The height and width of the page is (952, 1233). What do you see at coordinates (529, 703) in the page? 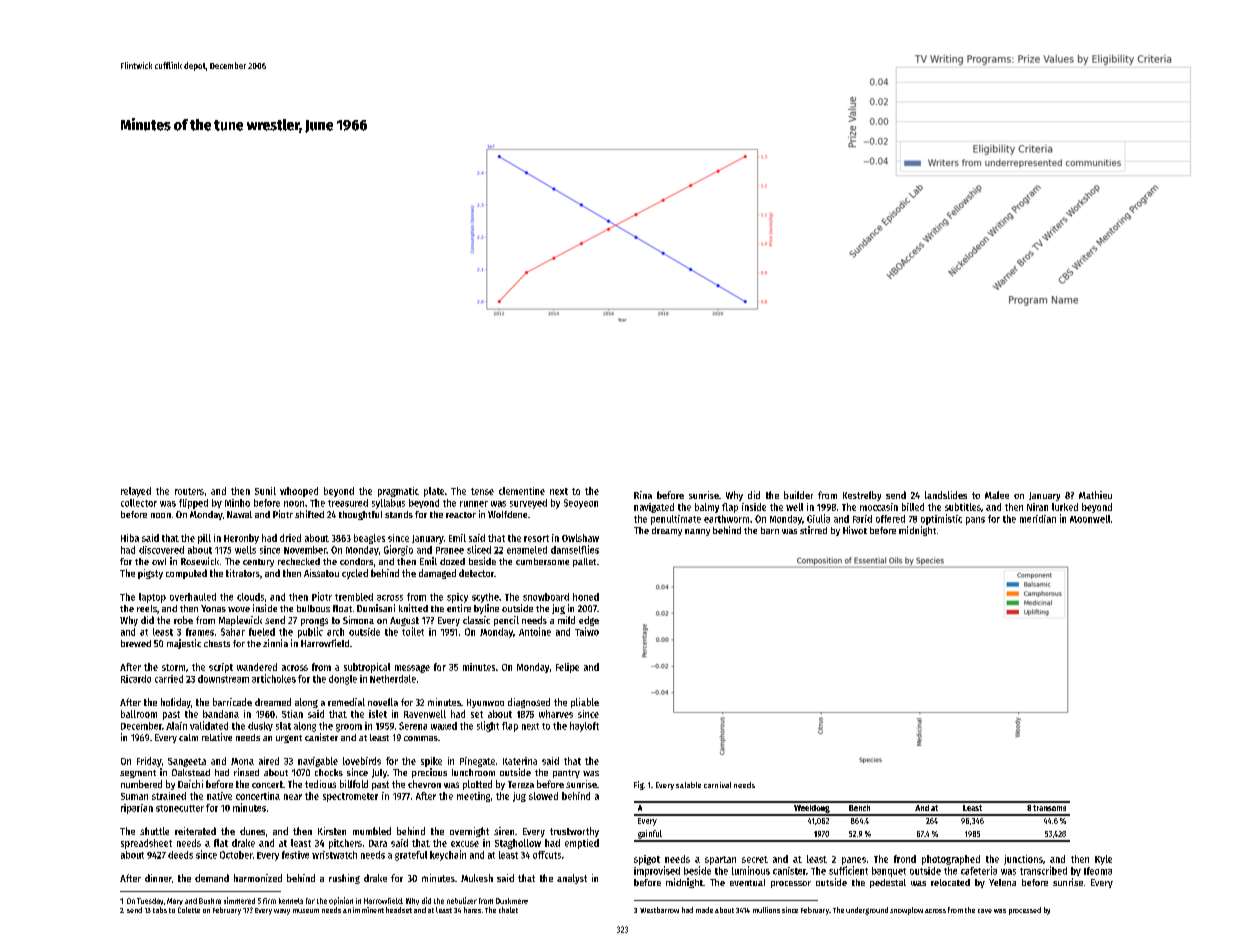
I see `diagnosed` at bounding box center [529, 703].
